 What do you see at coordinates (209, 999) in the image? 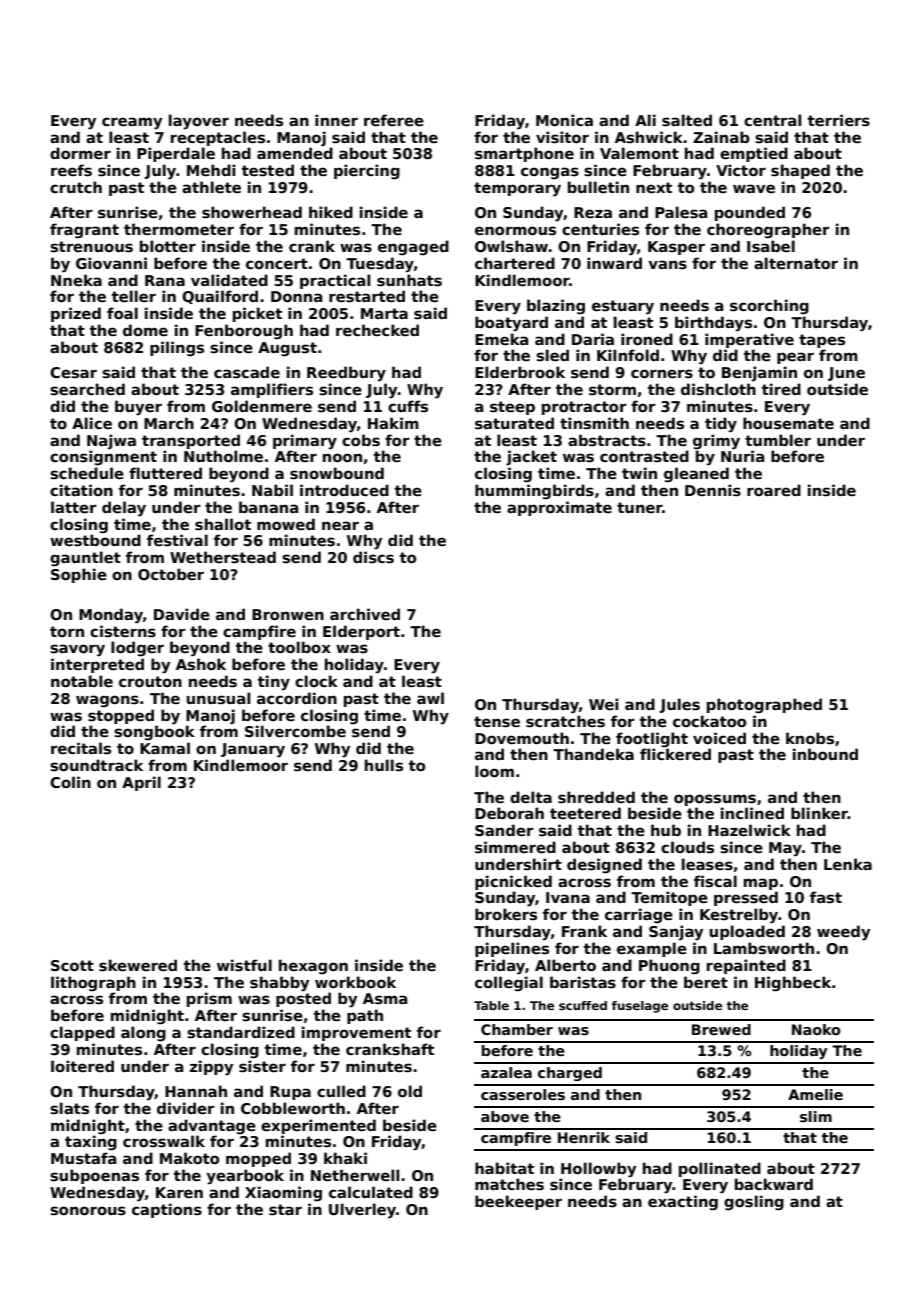
I see `prism` at bounding box center [209, 999].
